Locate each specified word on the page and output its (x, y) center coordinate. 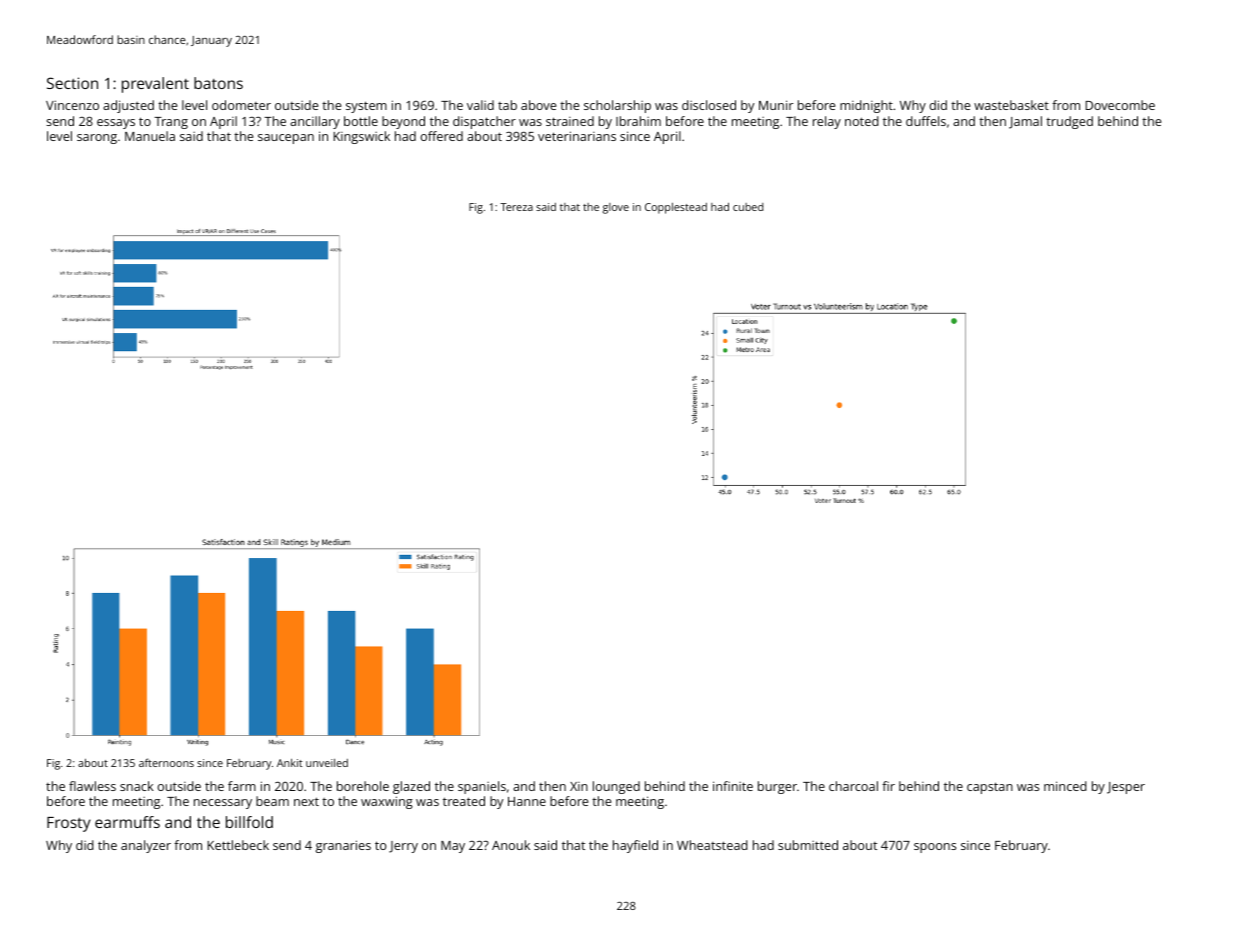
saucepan (286, 139)
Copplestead (676, 208)
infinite (733, 786)
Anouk (511, 845)
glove (616, 208)
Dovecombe (1120, 105)
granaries (343, 846)
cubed (748, 207)
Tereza (516, 207)
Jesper (1126, 788)
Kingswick (361, 137)
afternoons (166, 762)
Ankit (290, 763)
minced (1065, 786)
